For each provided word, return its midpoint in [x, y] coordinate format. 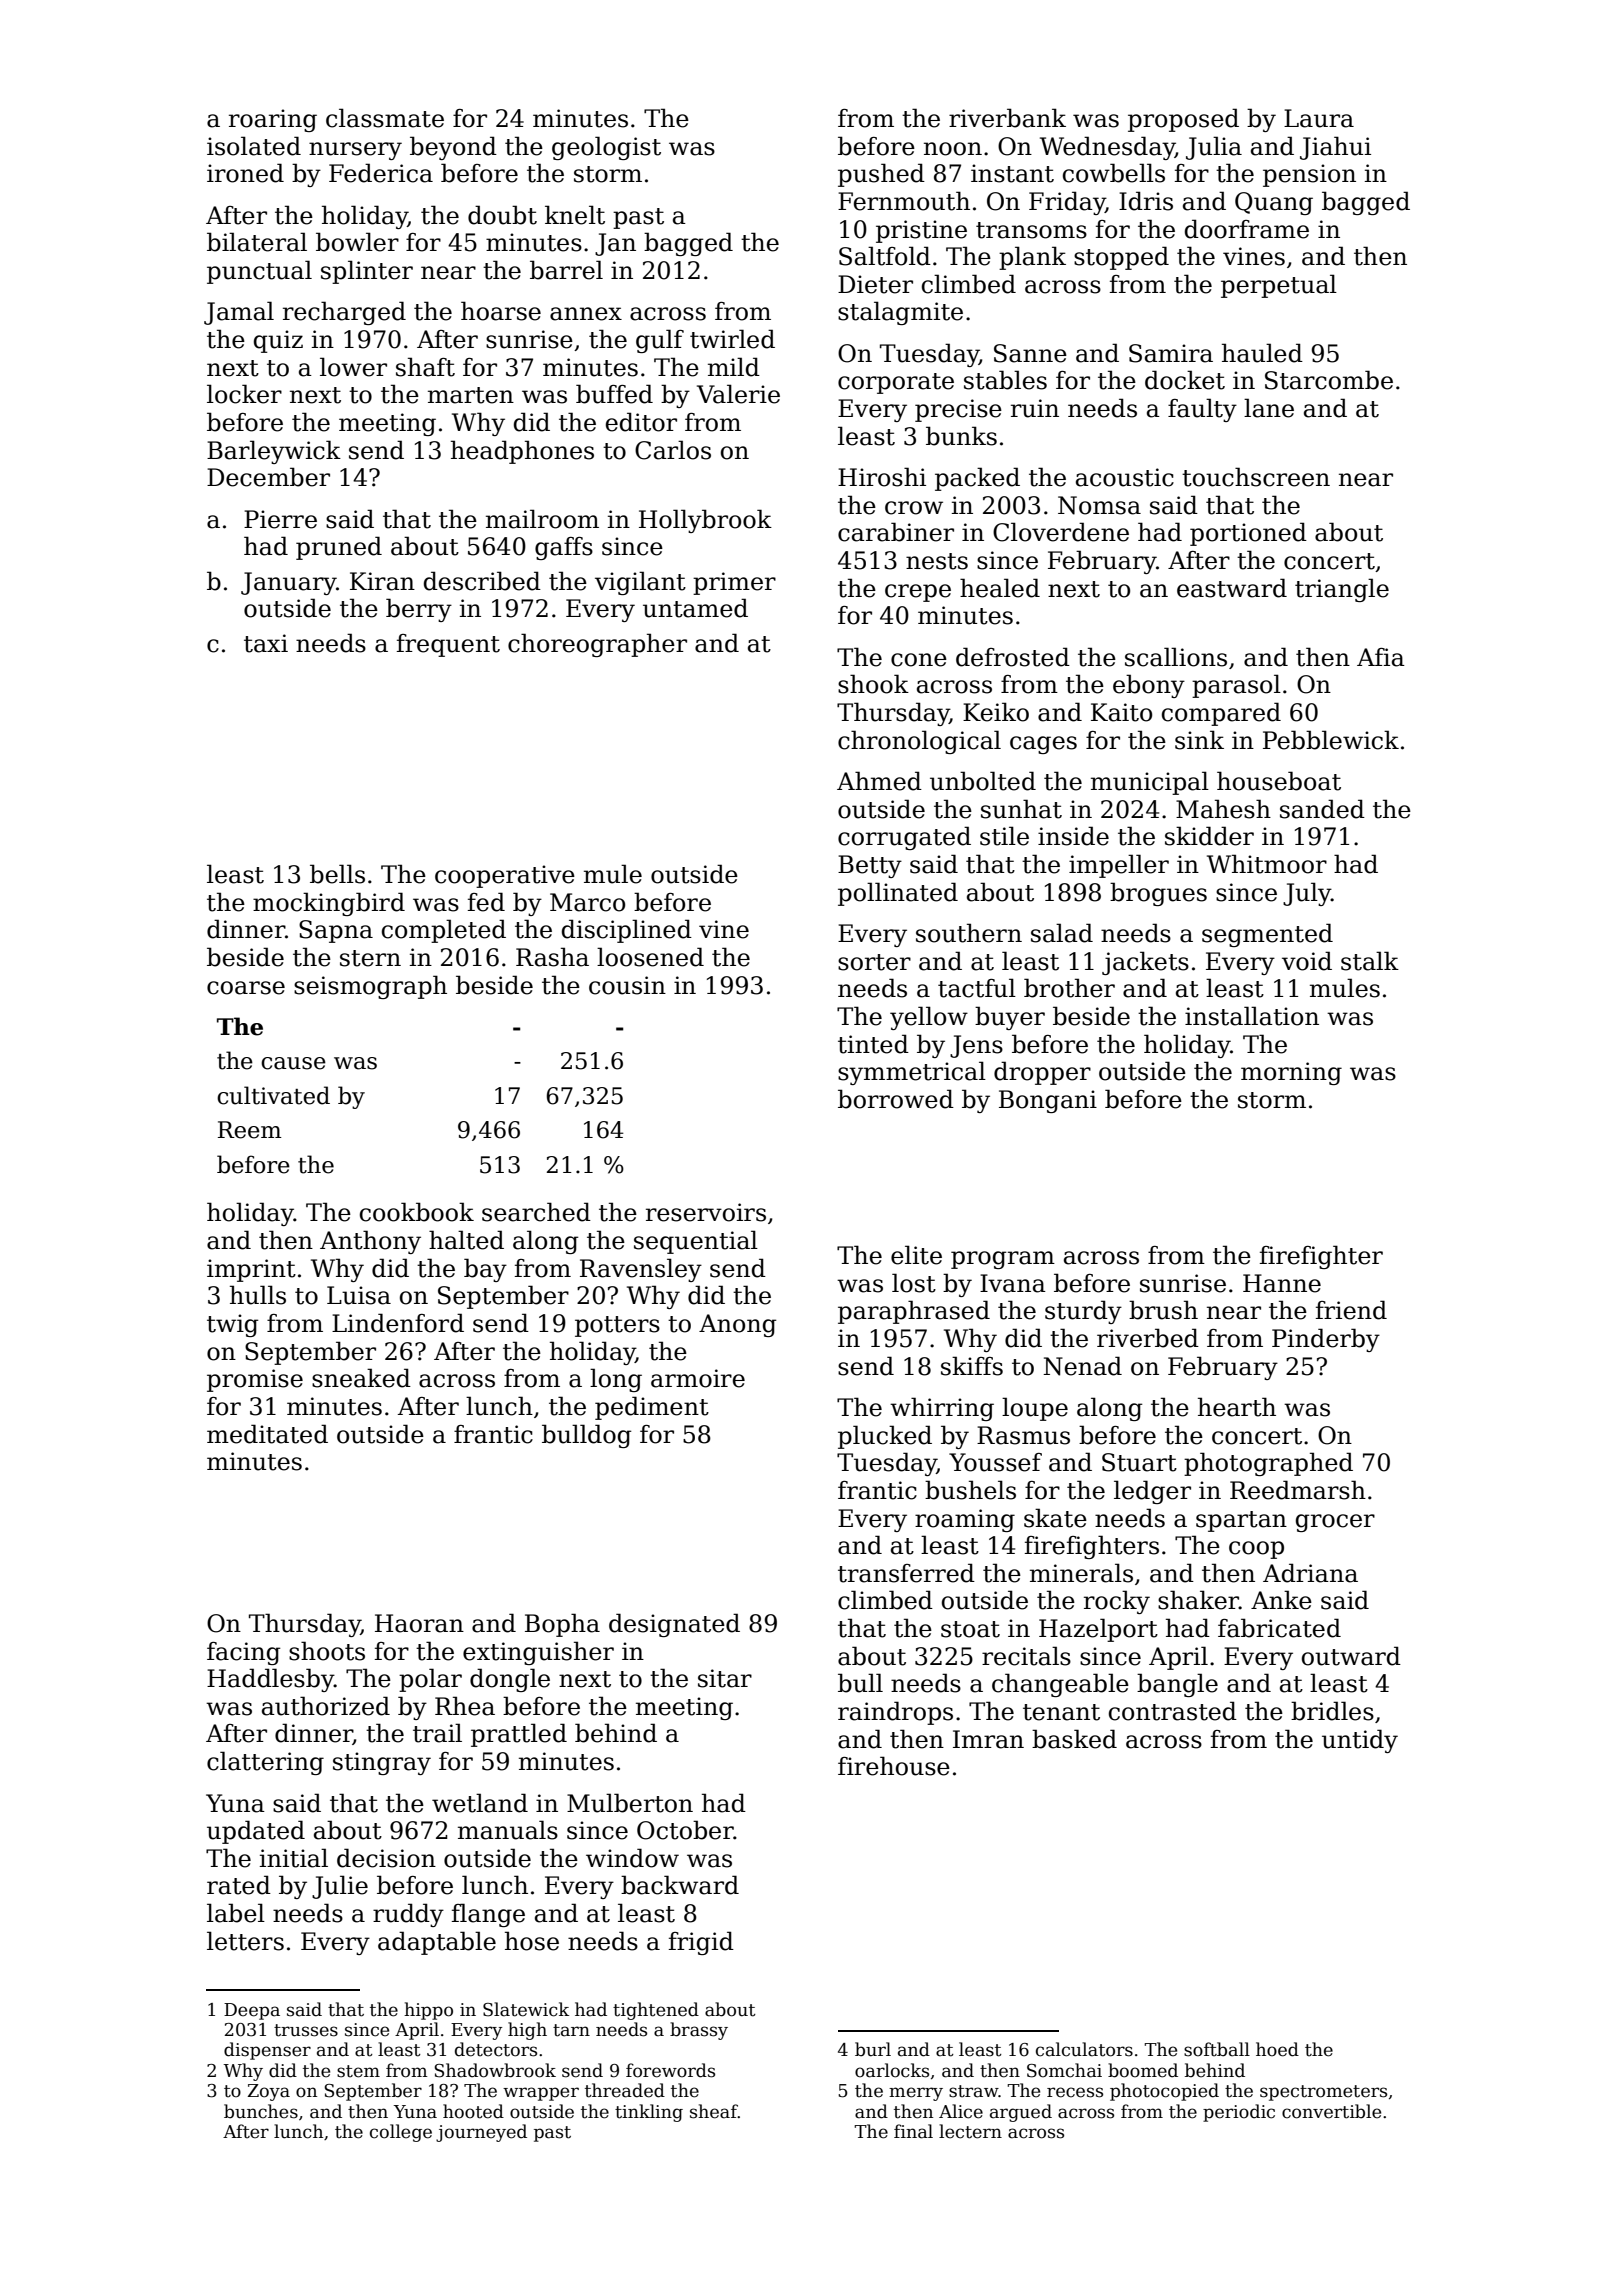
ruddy [408, 1915]
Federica [381, 173]
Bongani [1048, 1101]
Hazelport [1098, 1630]
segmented [1267, 935]
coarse [246, 988]
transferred [906, 1573]
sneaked [361, 1378]
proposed [1183, 120]
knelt [575, 215]
